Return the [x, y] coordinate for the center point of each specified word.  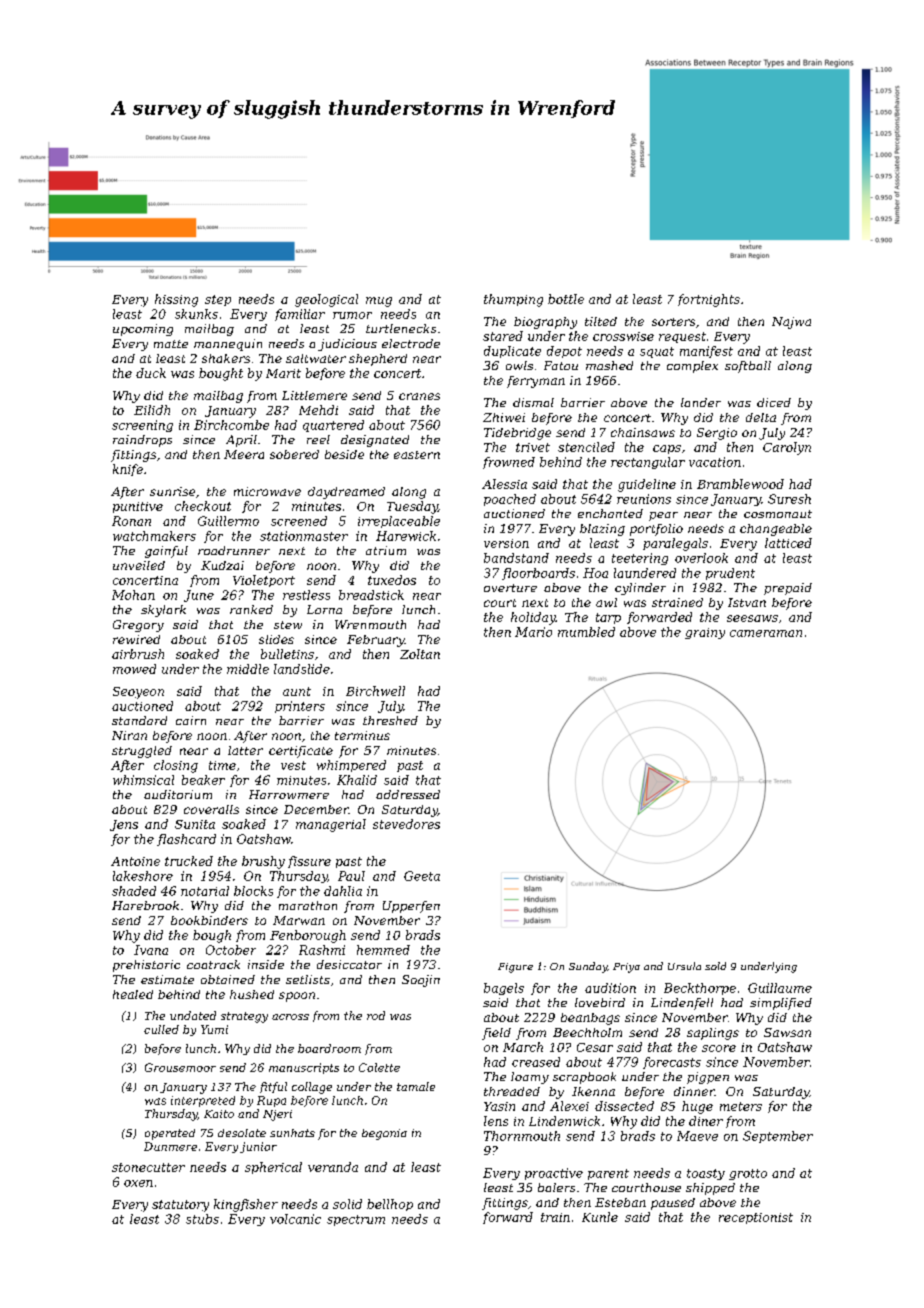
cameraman [766, 633]
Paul [351, 876]
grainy [705, 633]
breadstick [371, 595]
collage [312, 1088]
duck [151, 373]
